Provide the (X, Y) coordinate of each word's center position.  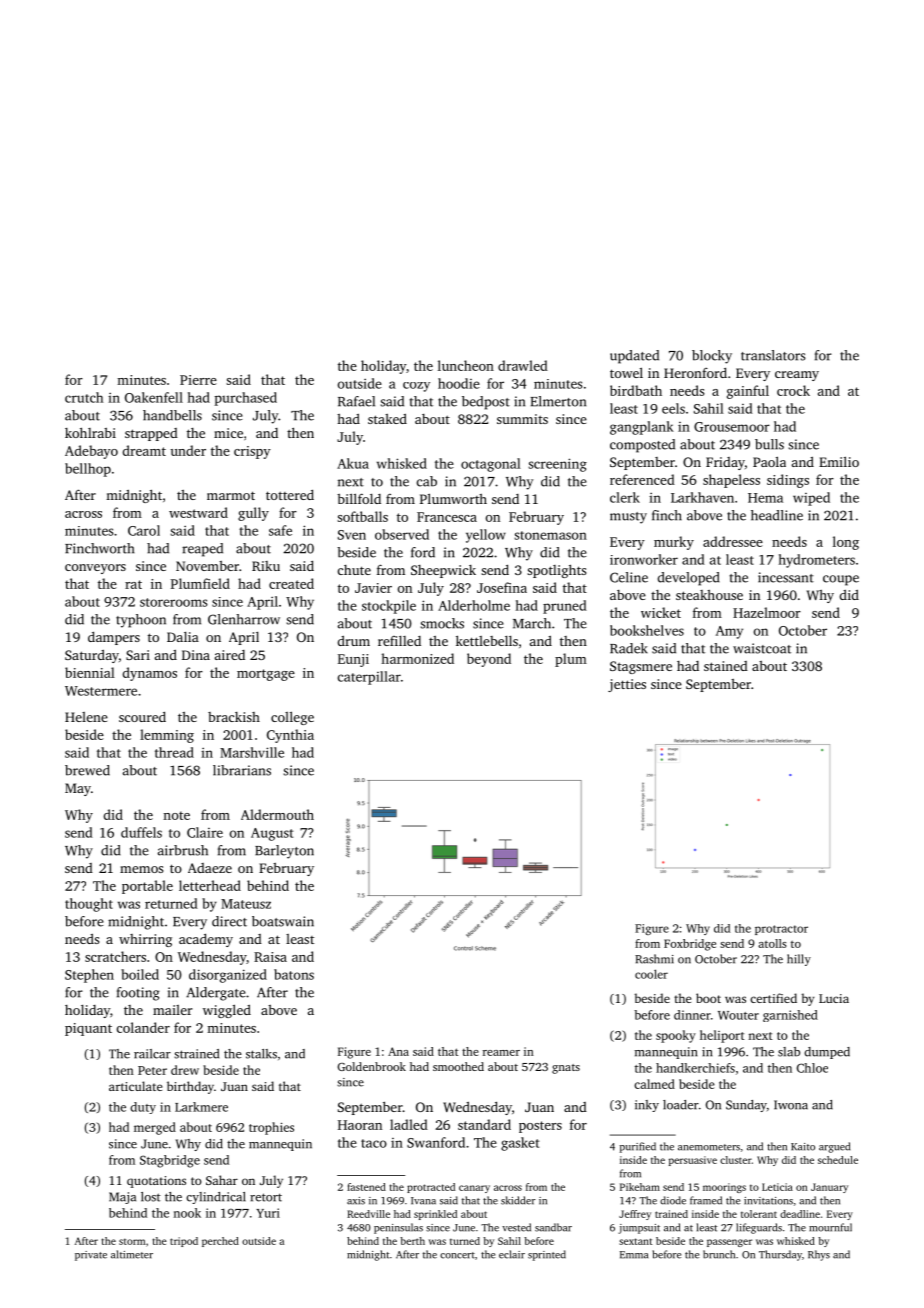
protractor (781, 930)
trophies (271, 1128)
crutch (84, 397)
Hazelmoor (767, 612)
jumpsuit (639, 1229)
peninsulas (398, 1228)
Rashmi (654, 959)
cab (427, 481)
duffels (141, 832)
